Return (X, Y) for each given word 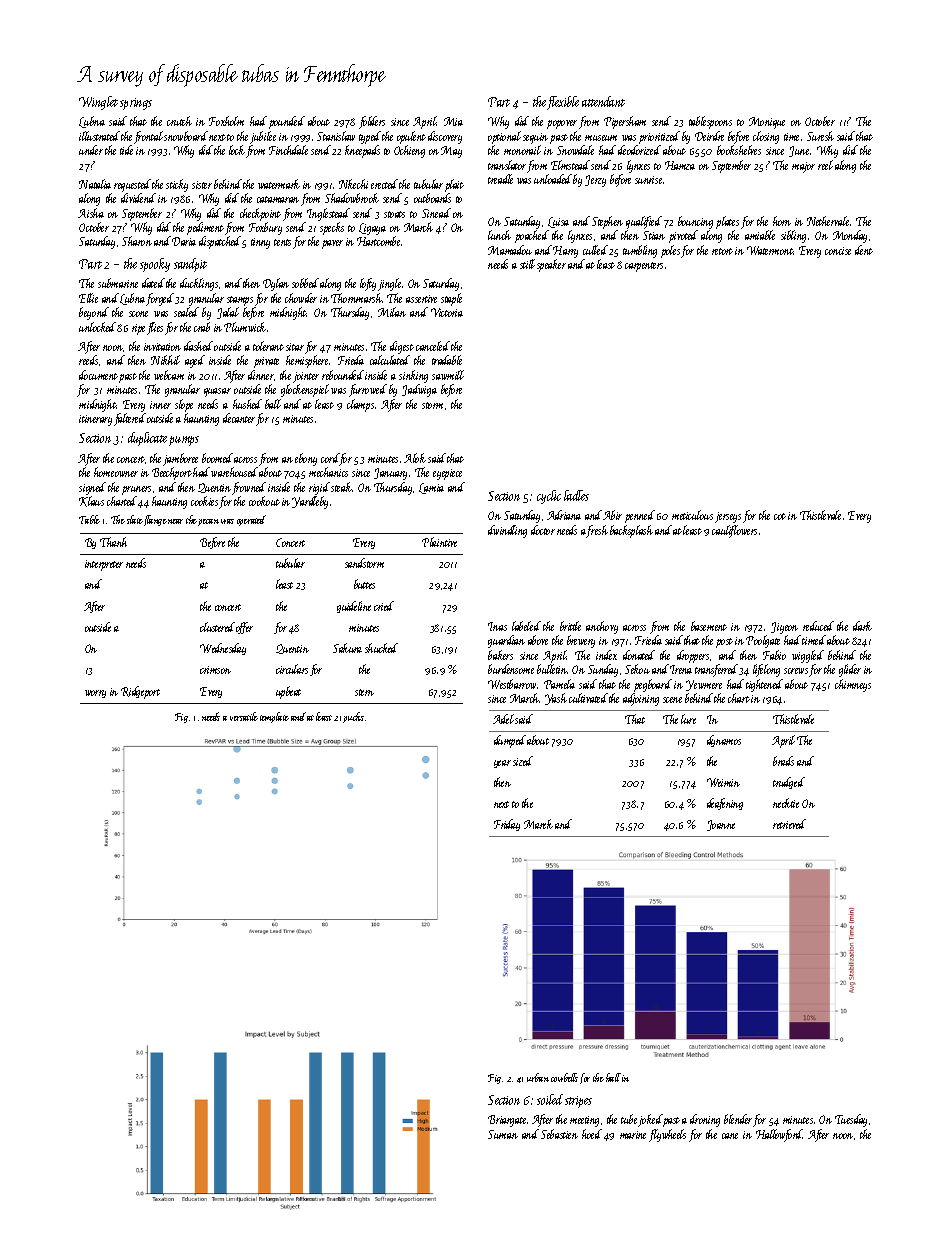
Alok (415, 458)
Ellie (88, 298)
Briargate (507, 1121)
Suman (503, 1134)
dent (864, 250)
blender (738, 1119)
